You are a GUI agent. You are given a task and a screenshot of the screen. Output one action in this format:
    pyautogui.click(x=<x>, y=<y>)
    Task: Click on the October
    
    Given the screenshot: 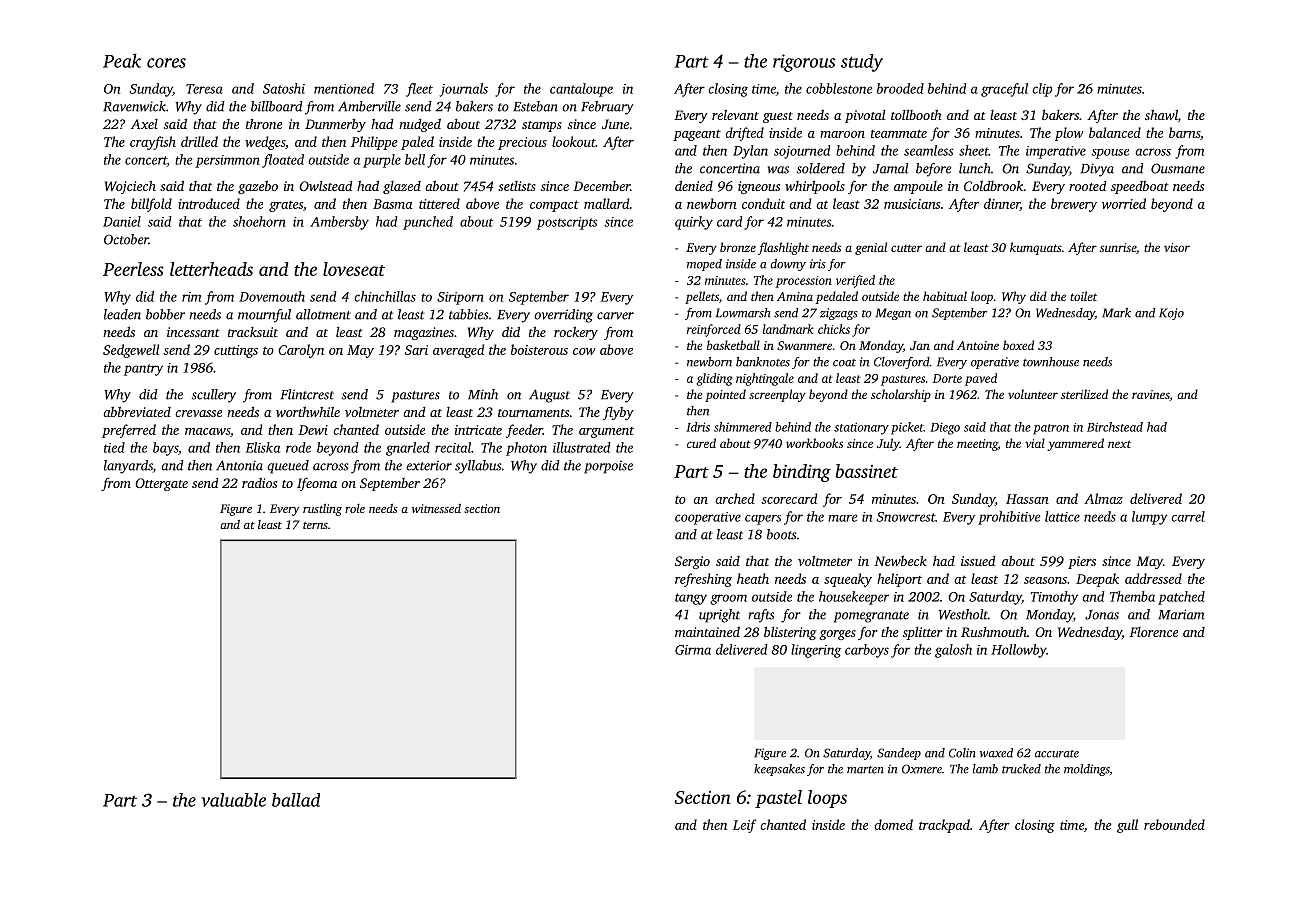 What is the action you would take?
    pyautogui.click(x=126, y=239)
